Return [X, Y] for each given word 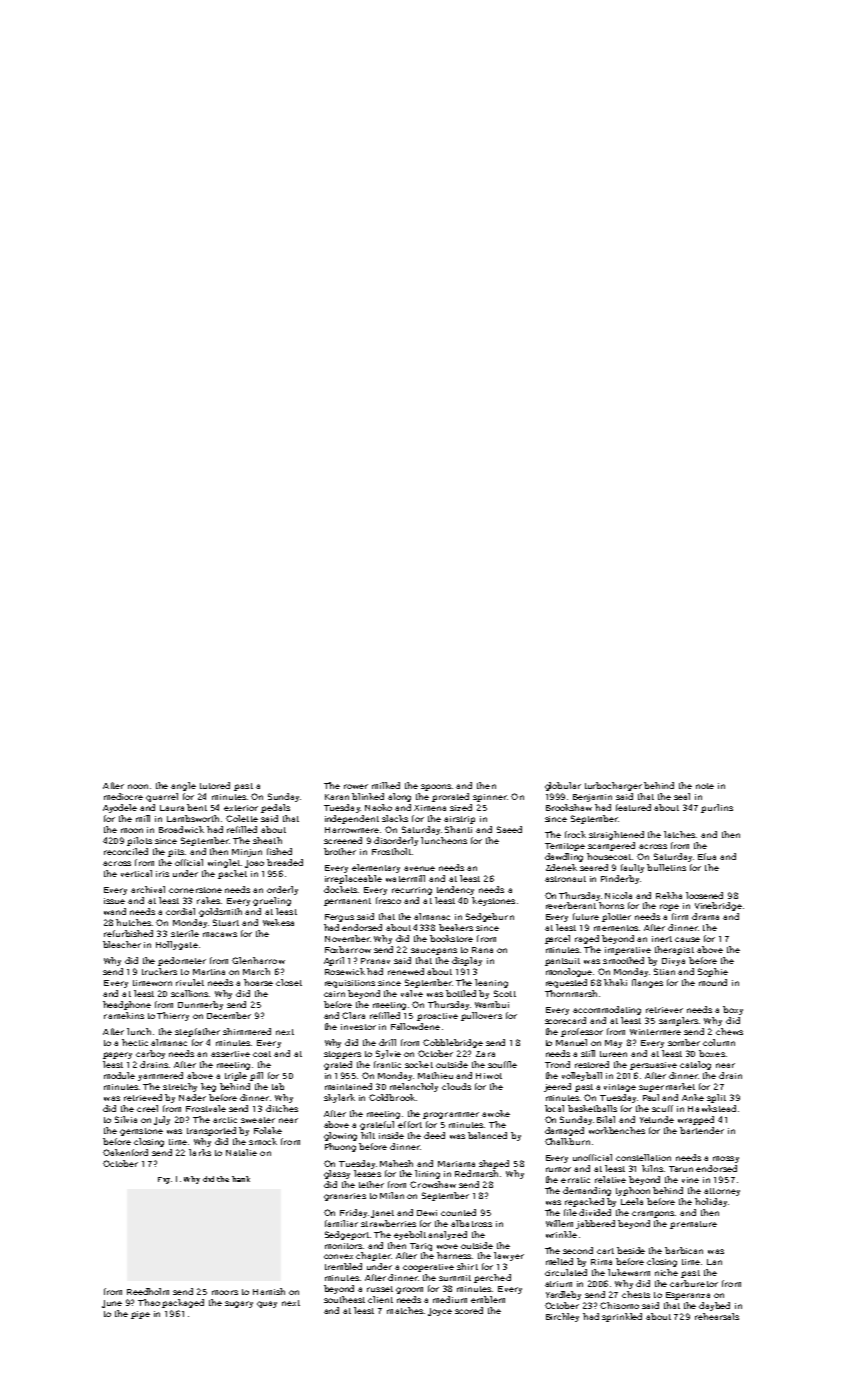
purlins [717, 808]
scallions [190, 993]
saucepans [434, 951]
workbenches [617, 1130]
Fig [164, 1180]
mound [713, 982]
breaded [285, 862]
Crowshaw [433, 1184]
